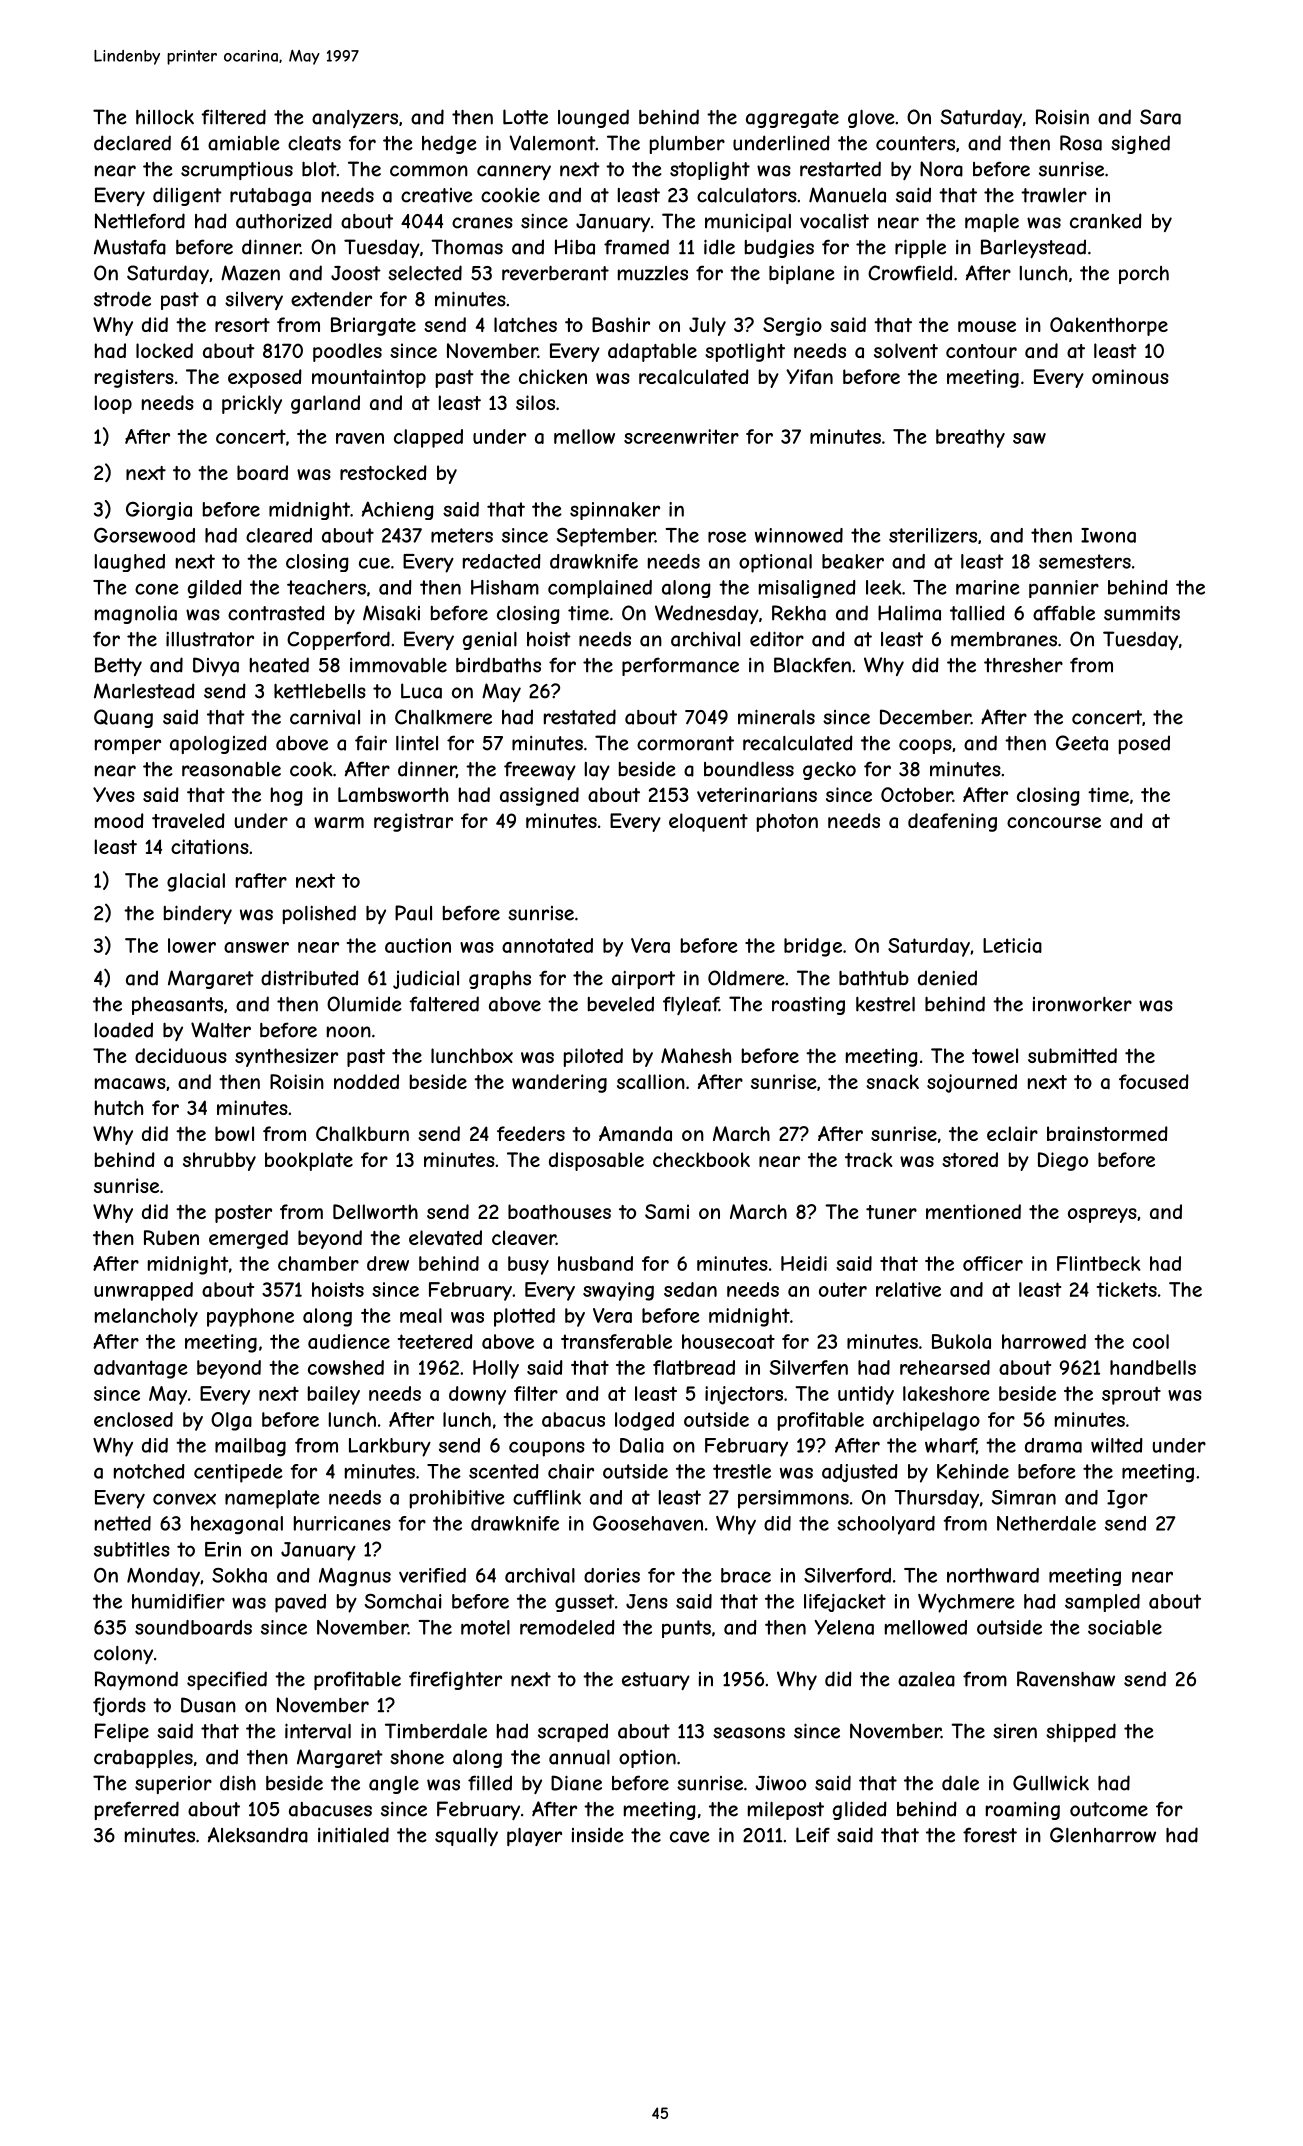  I want to click on Leif, so click(813, 1835).
